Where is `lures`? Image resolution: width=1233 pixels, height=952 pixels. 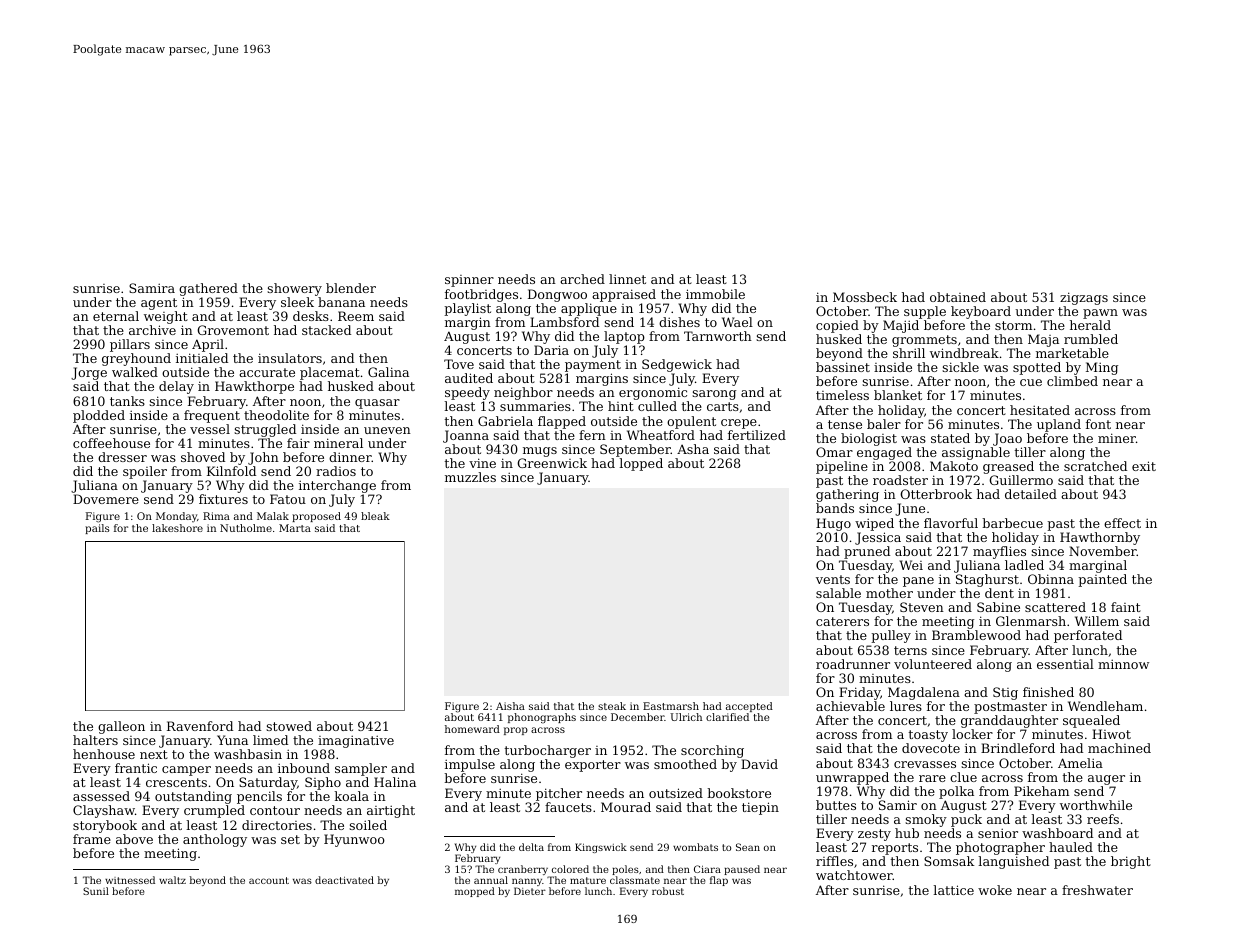 lures is located at coordinates (906, 706).
